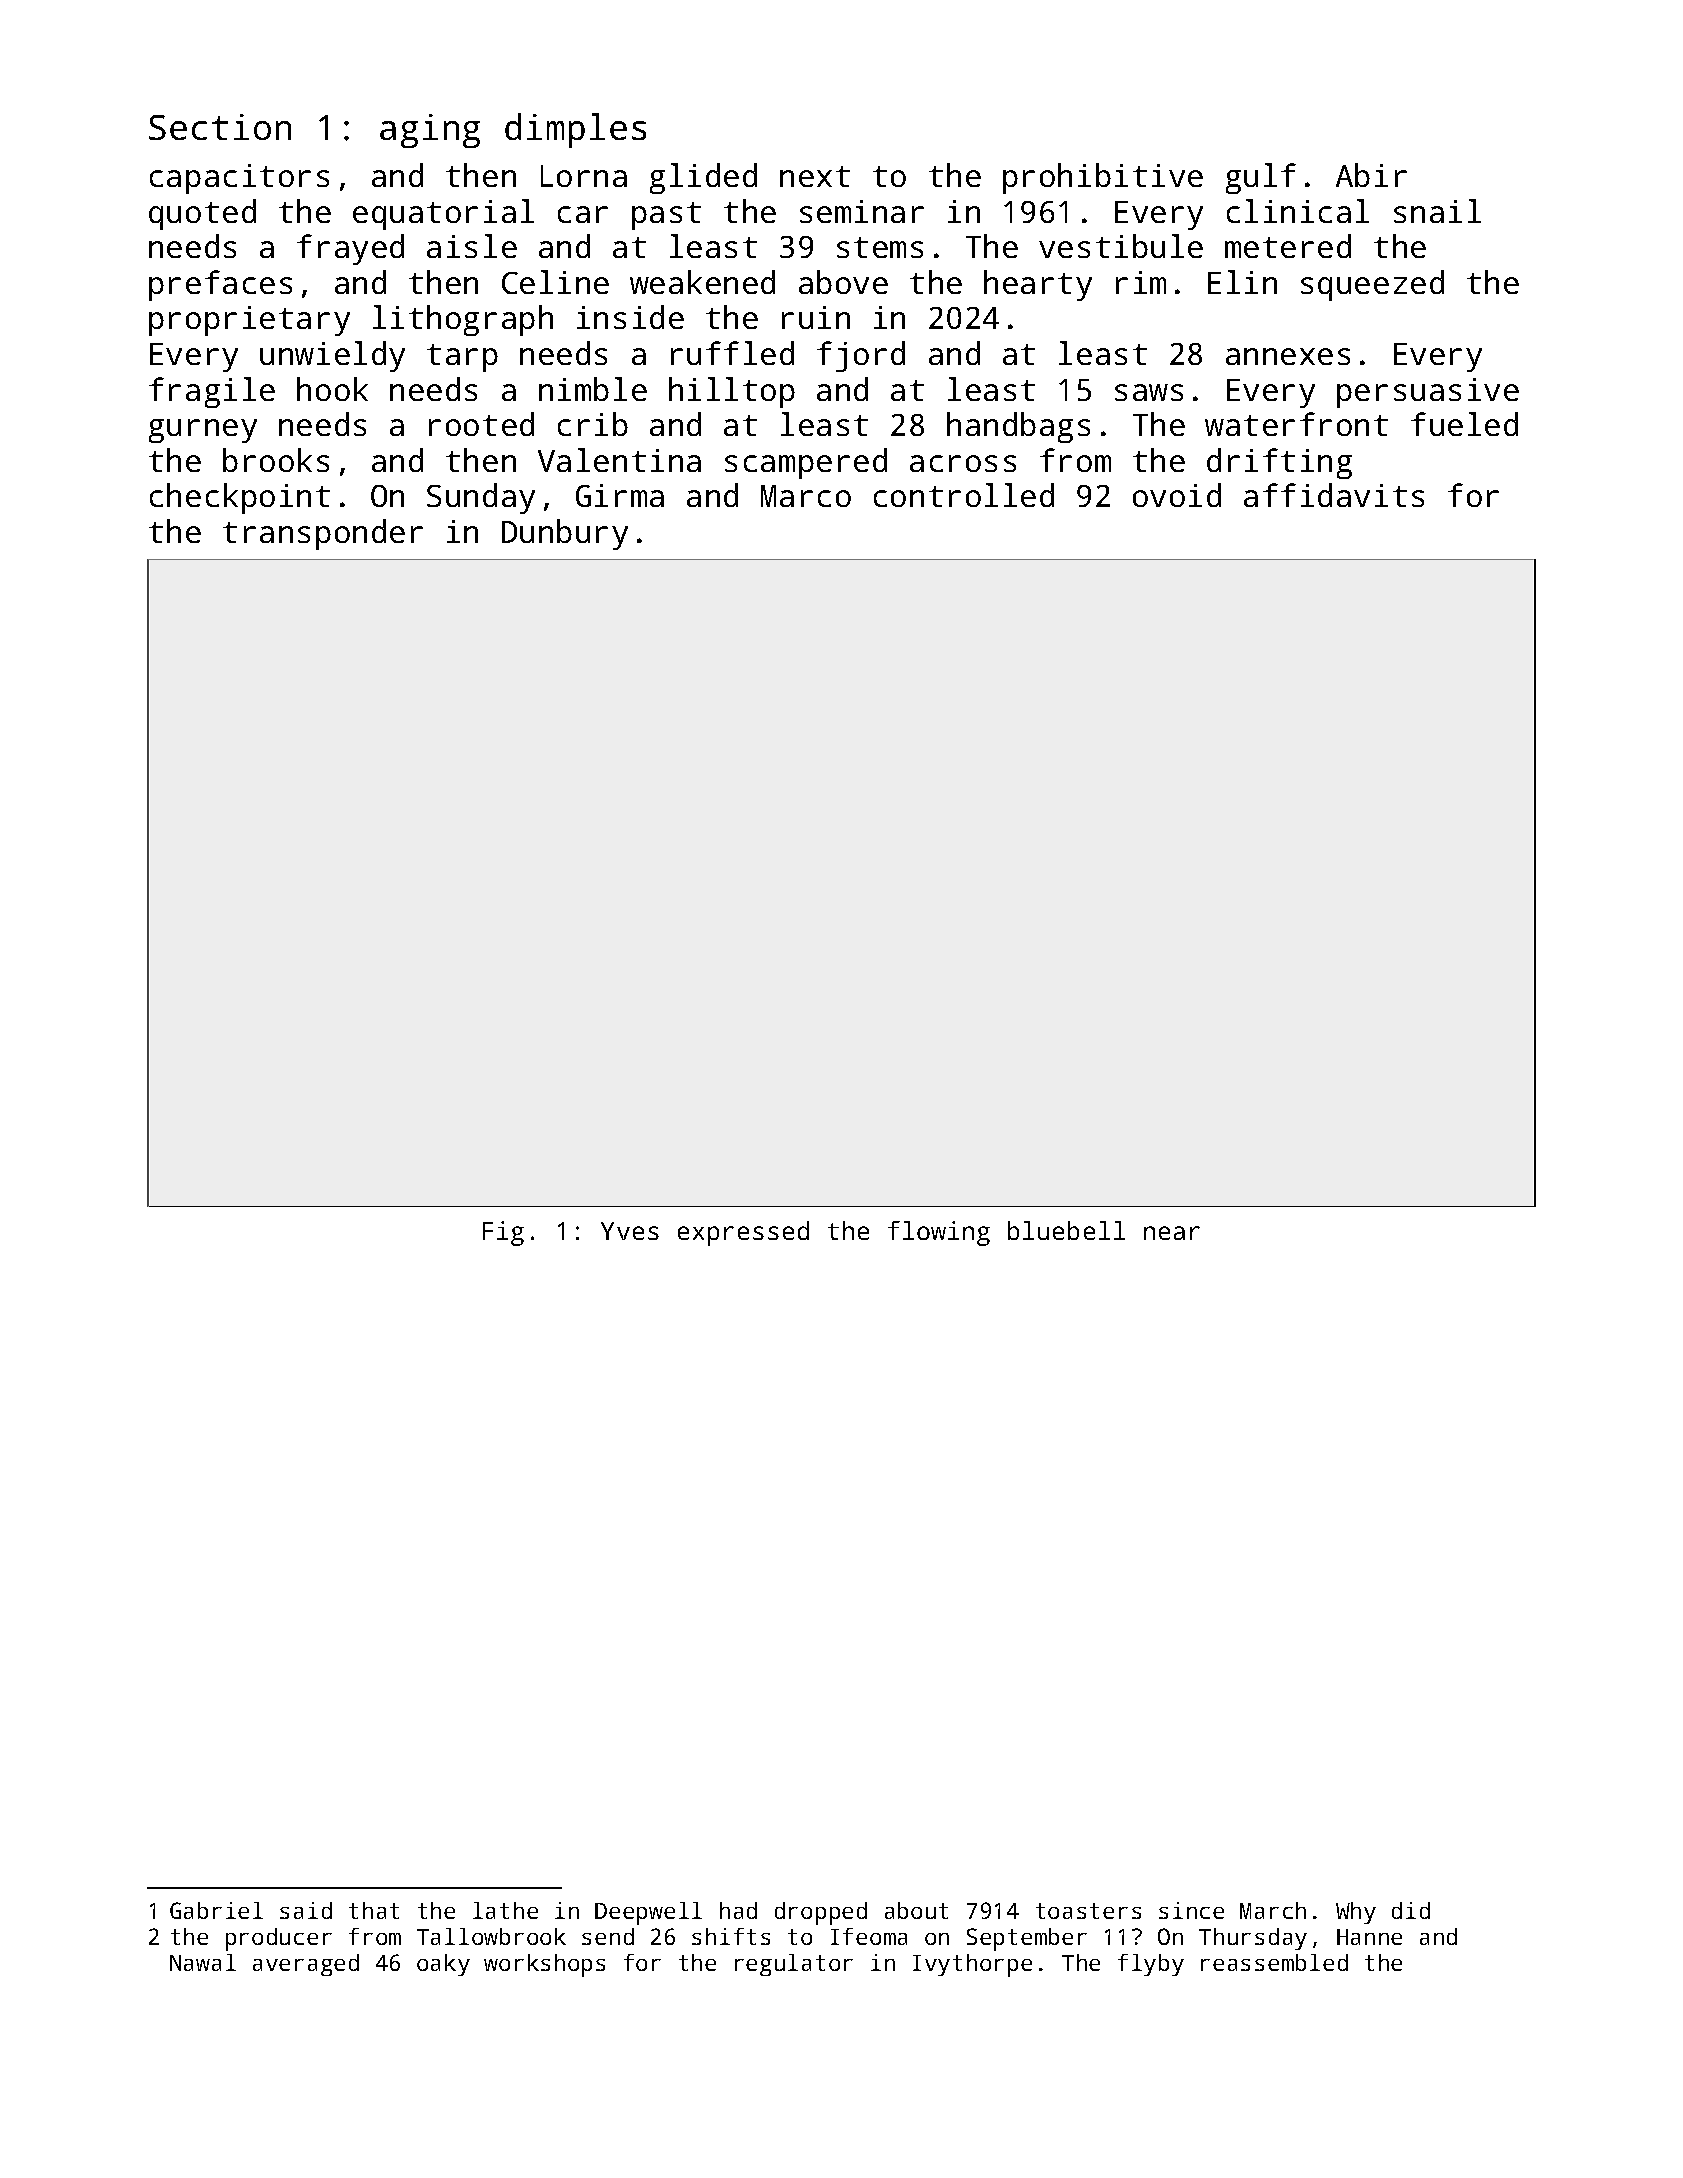  What do you see at coordinates (220, 127) in the document?
I see `Section` at bounding box center [220, 127].
